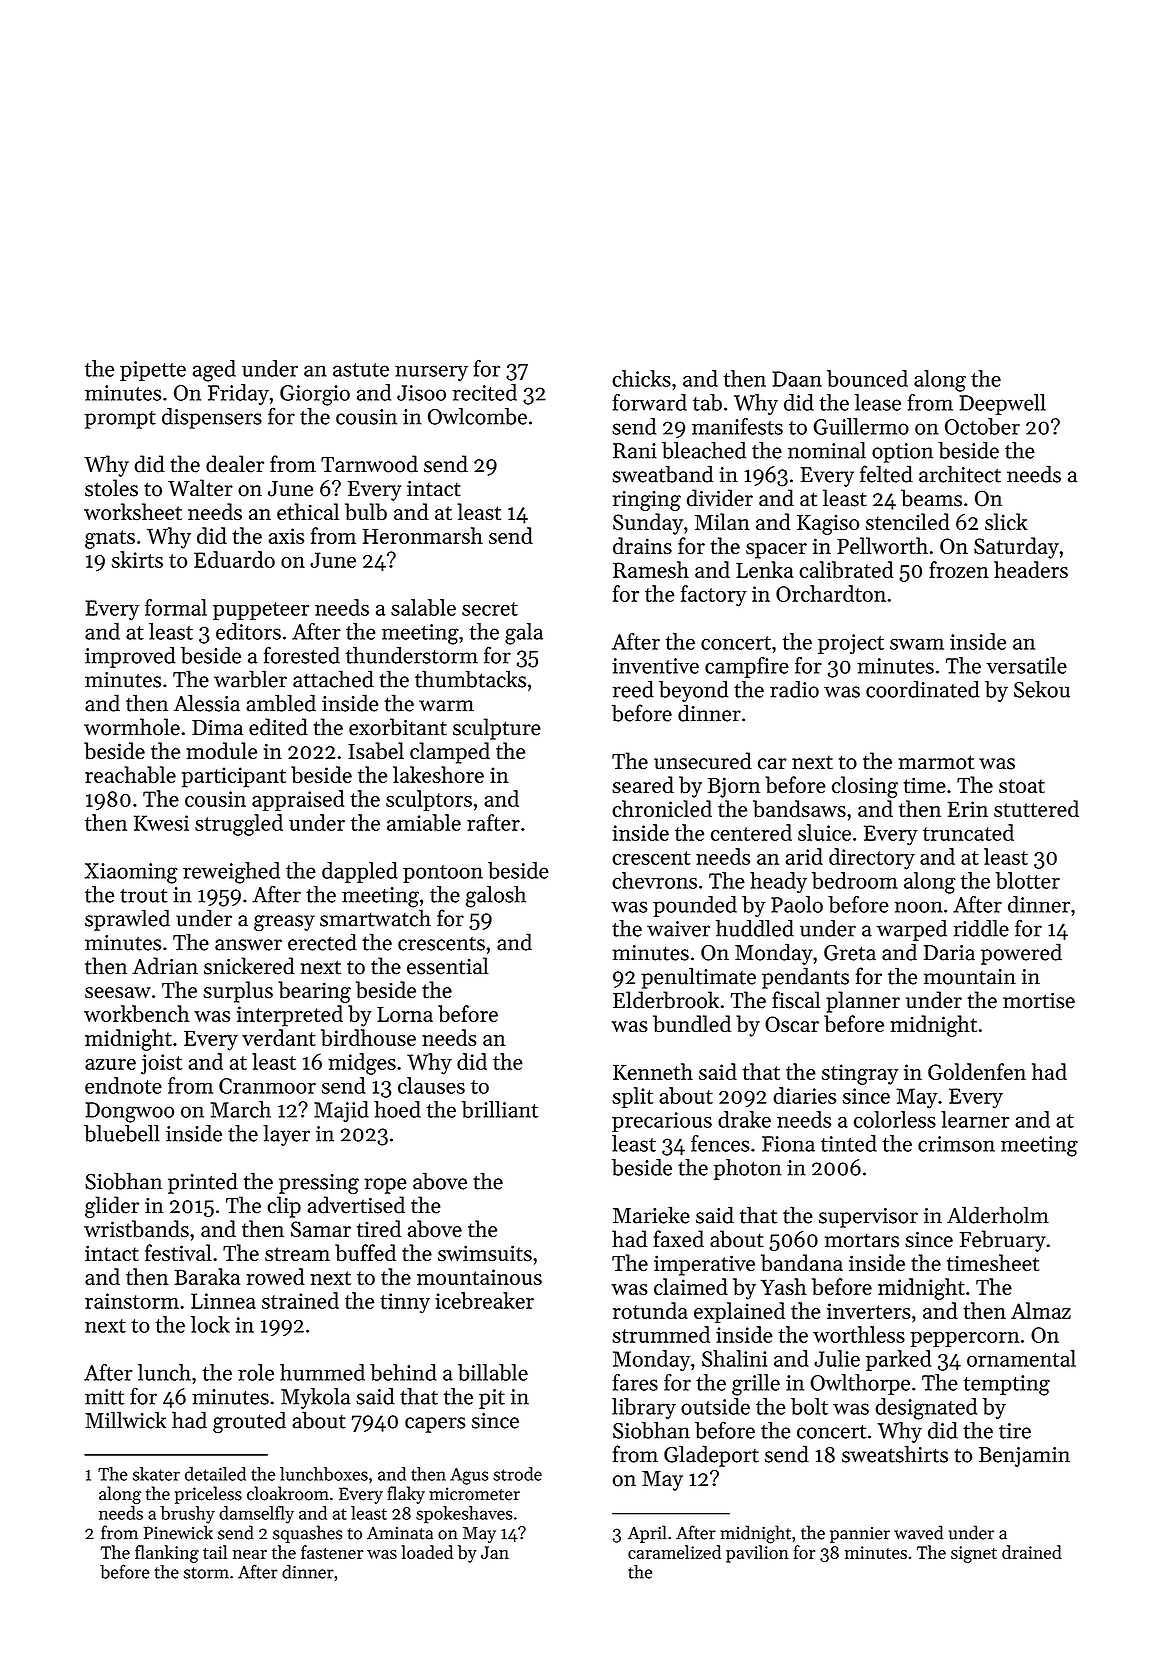  What do you see at coordinates (868, 1218) in the screenshot?
I see `supervisor` at bounding box center [868, 1218].
